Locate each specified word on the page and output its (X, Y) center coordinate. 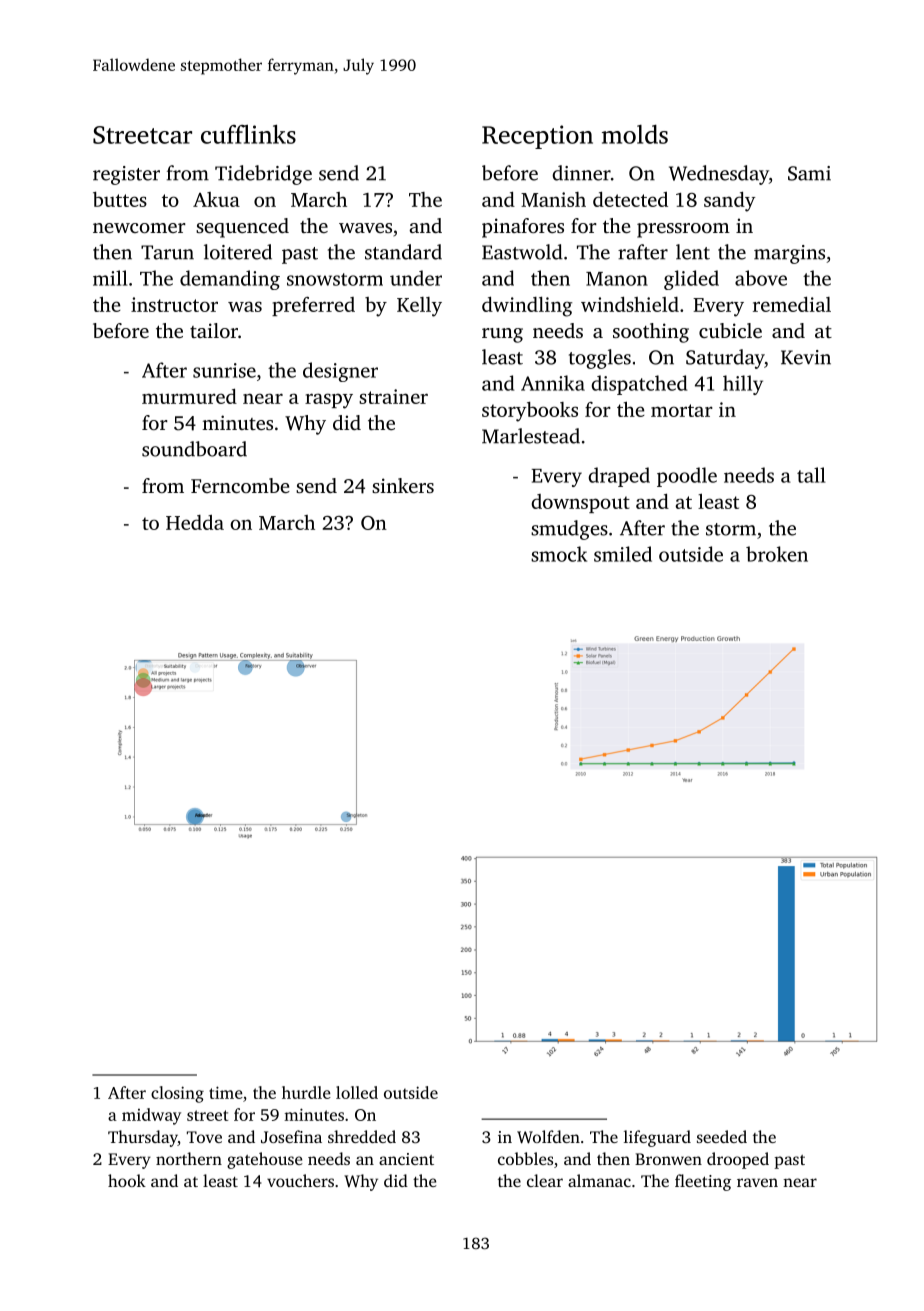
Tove (204, 1137)
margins (789, 254)
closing (177, 1094)
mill (110, 278)
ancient (406, 1159)
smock (559, 554)
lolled (357, 1092)
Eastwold (522, 252)
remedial (792, 304)
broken (777, 554)
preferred (313, 306)
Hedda (195, 522)
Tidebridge (263, 175)
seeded (722, 1136)
